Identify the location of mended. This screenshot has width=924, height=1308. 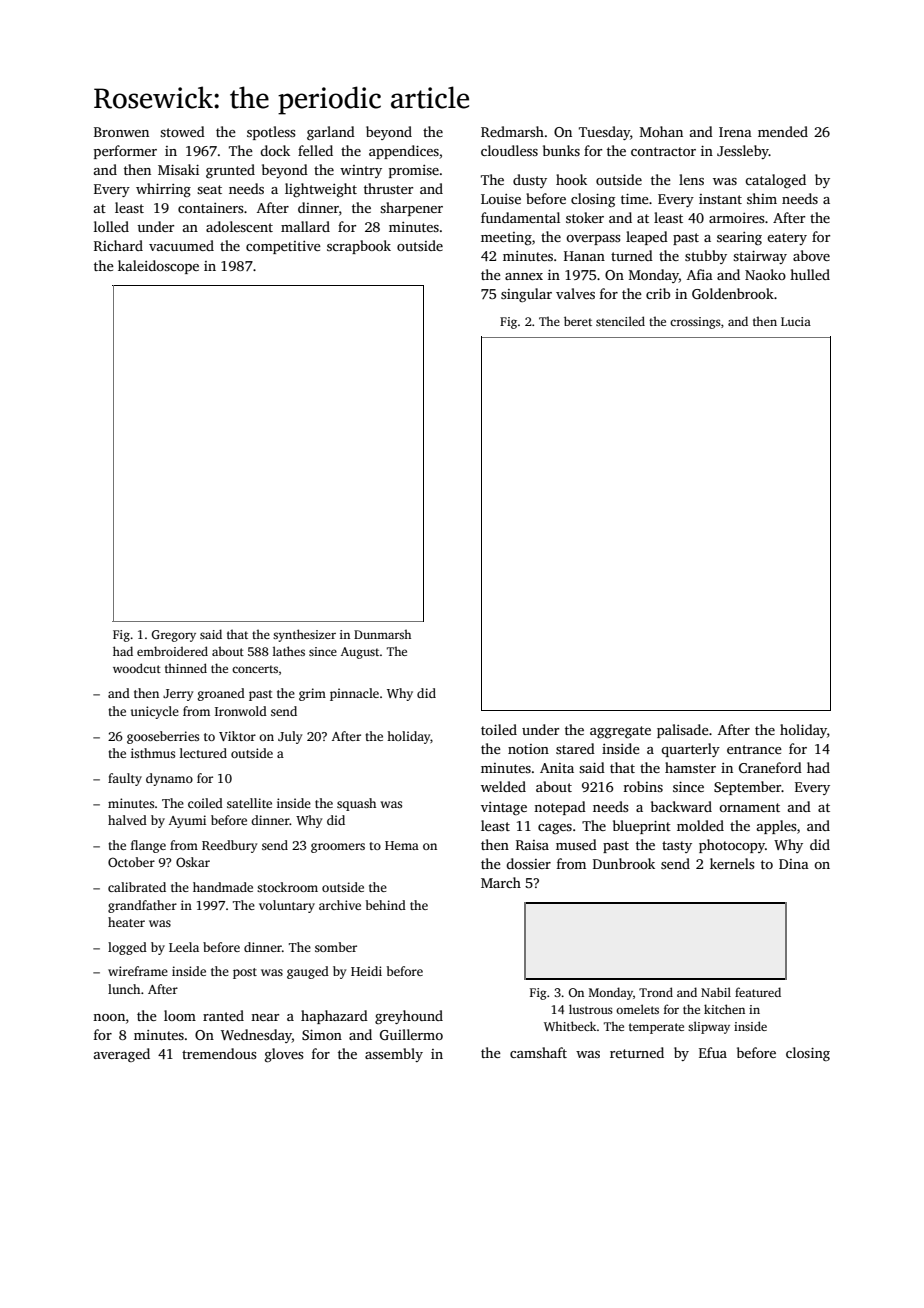
(783, 131).
